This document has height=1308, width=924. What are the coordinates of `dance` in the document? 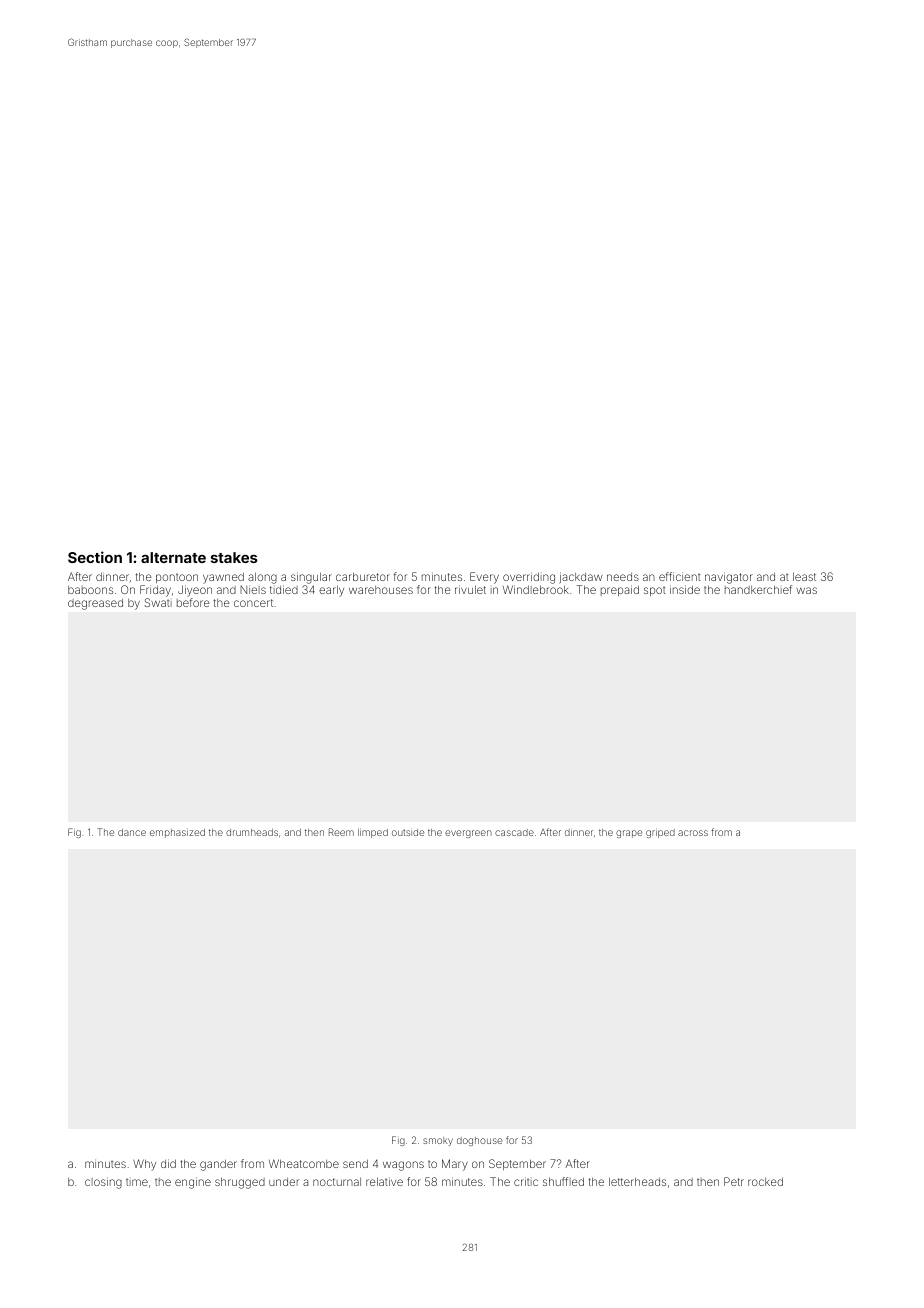 It's located at (132, 832).
